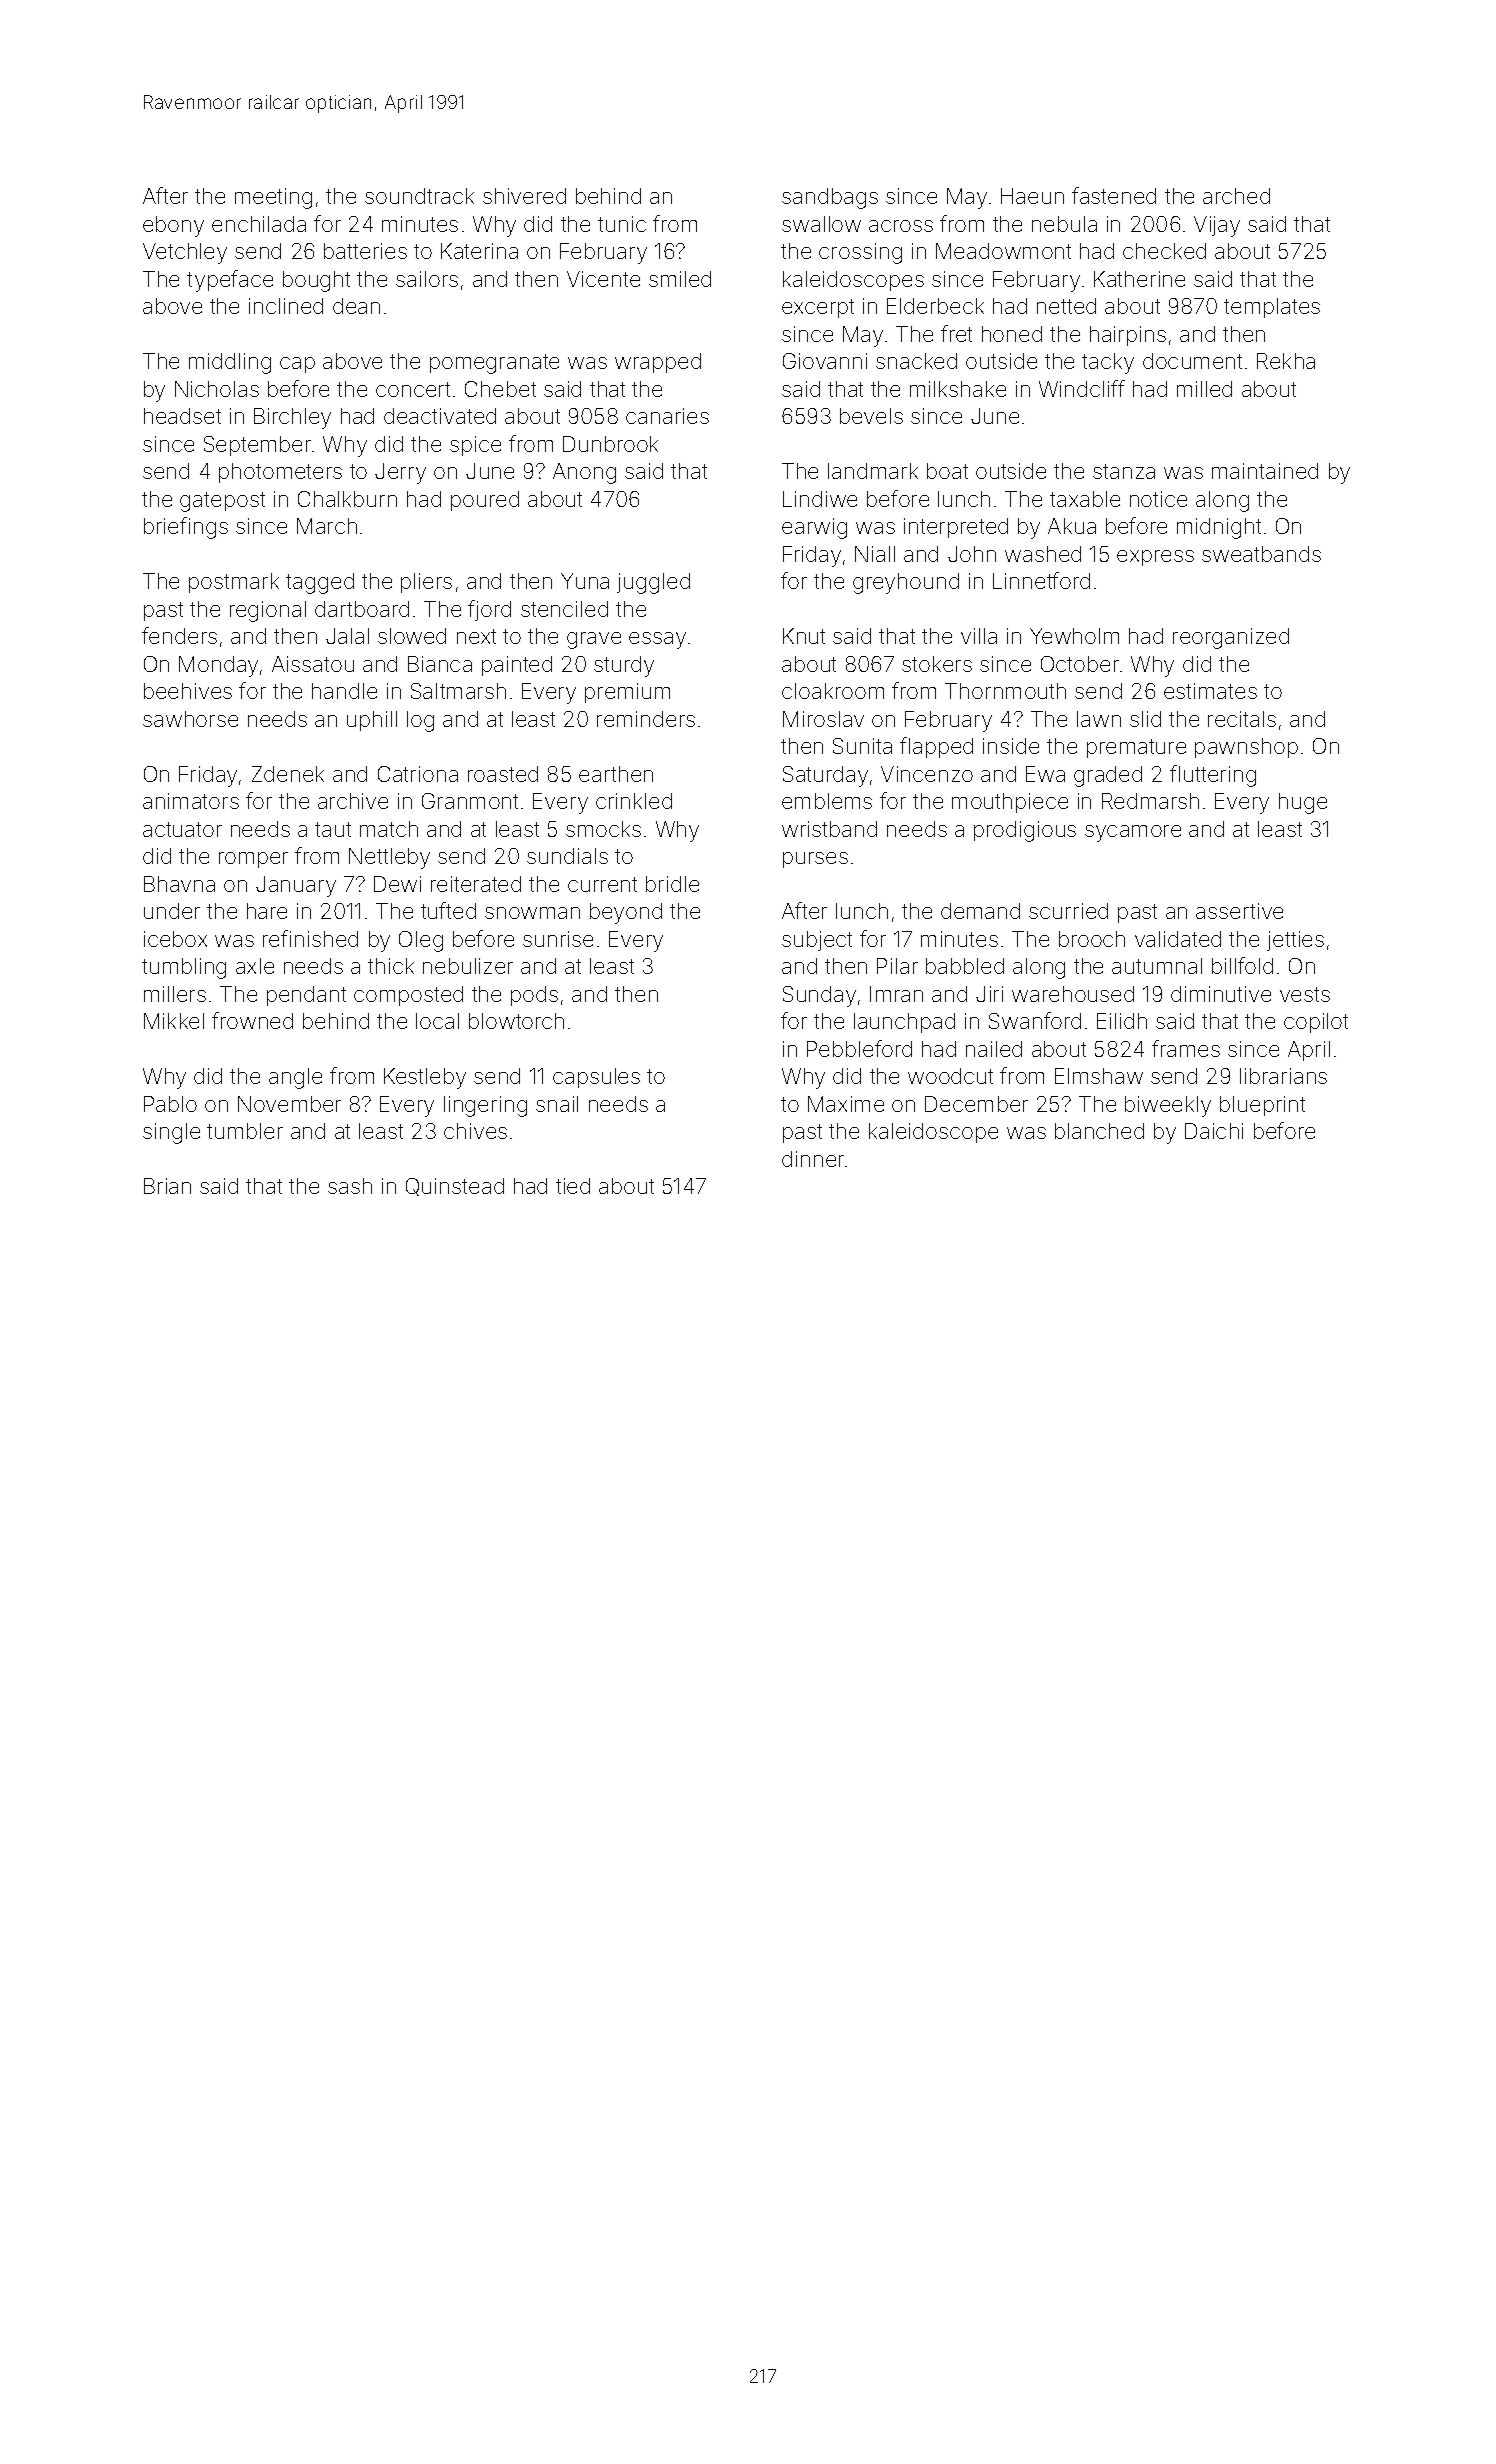 Image resolution: width=1496 pixels, height=2464 pixels. I want to click on netted, so click(1066, 306).
